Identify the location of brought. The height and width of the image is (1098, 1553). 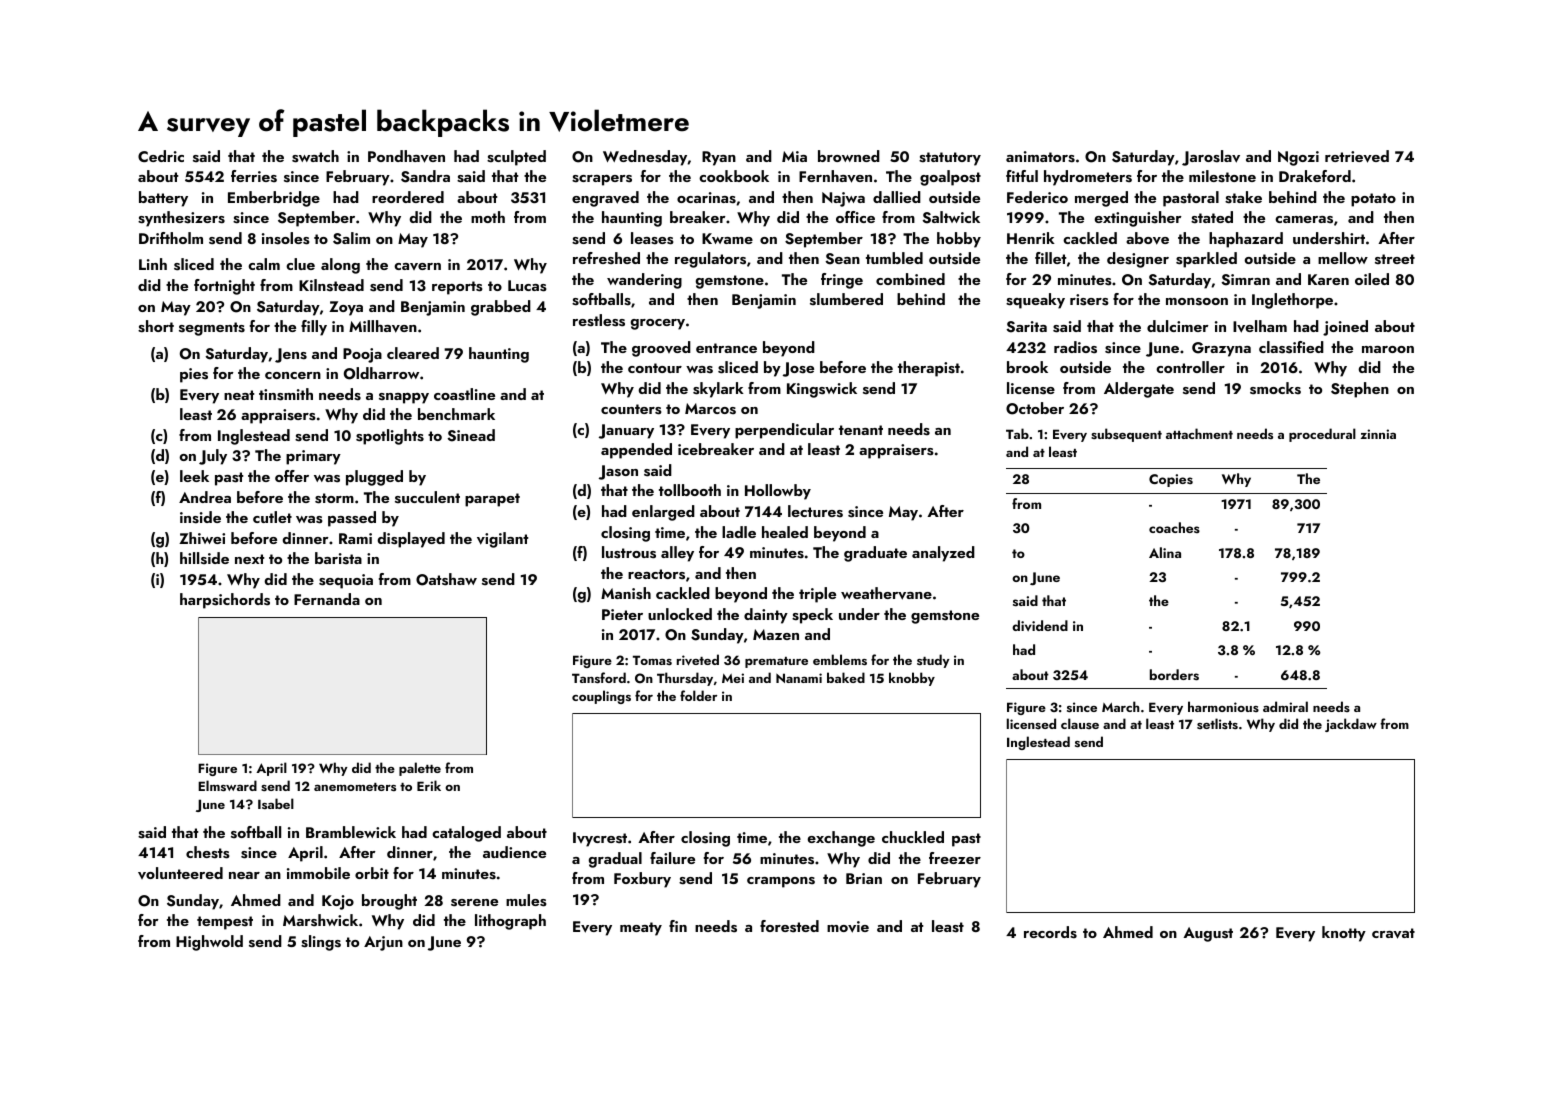
(389, 902).
